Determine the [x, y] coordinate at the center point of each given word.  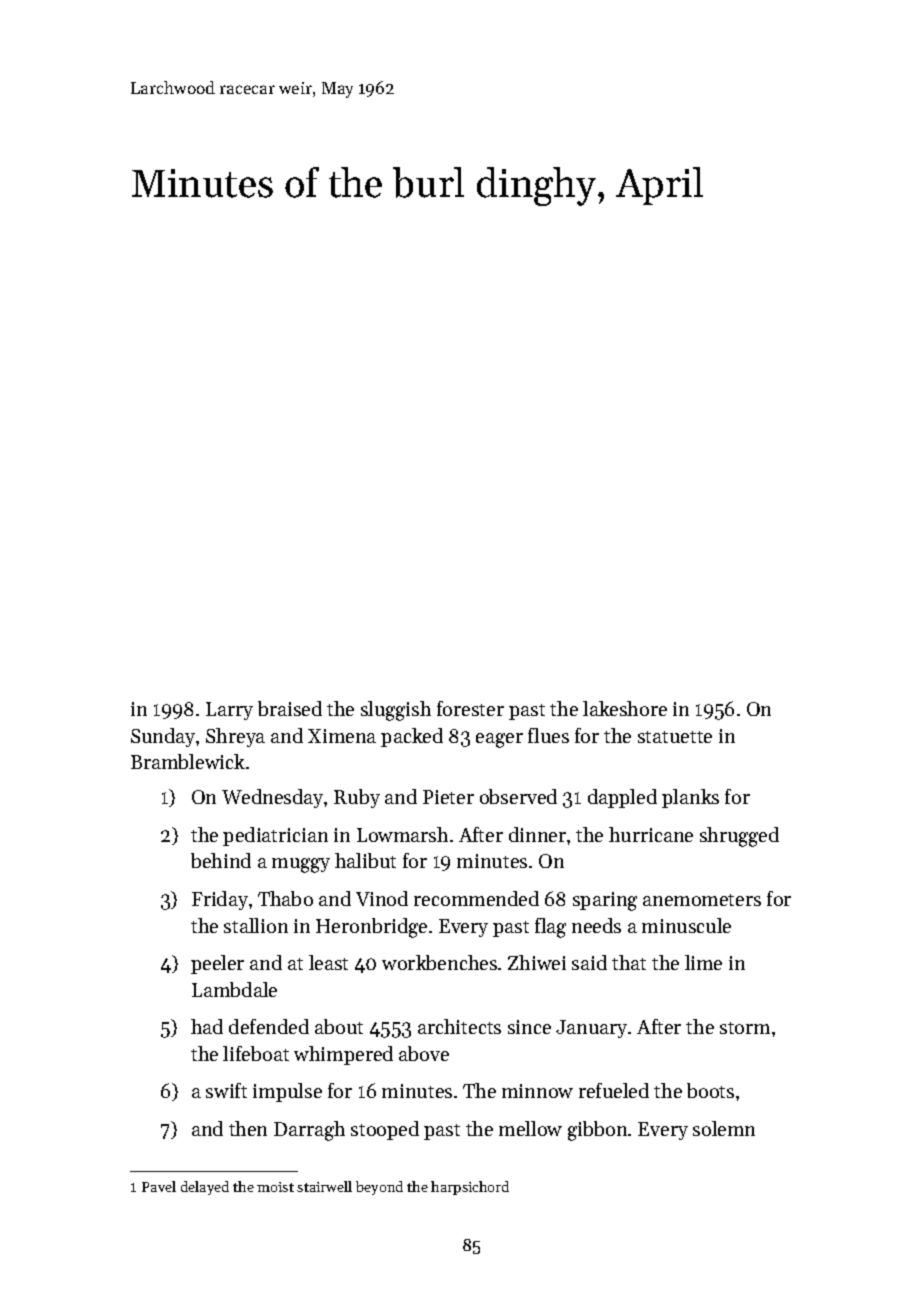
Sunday [163, 737]
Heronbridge [371, 928]
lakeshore [625, 708]
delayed [205, 1188]
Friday [220, 900]
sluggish [396, 711]
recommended [476, 898]
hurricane [651, 834]
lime [703, 962]
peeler [217, 964]
